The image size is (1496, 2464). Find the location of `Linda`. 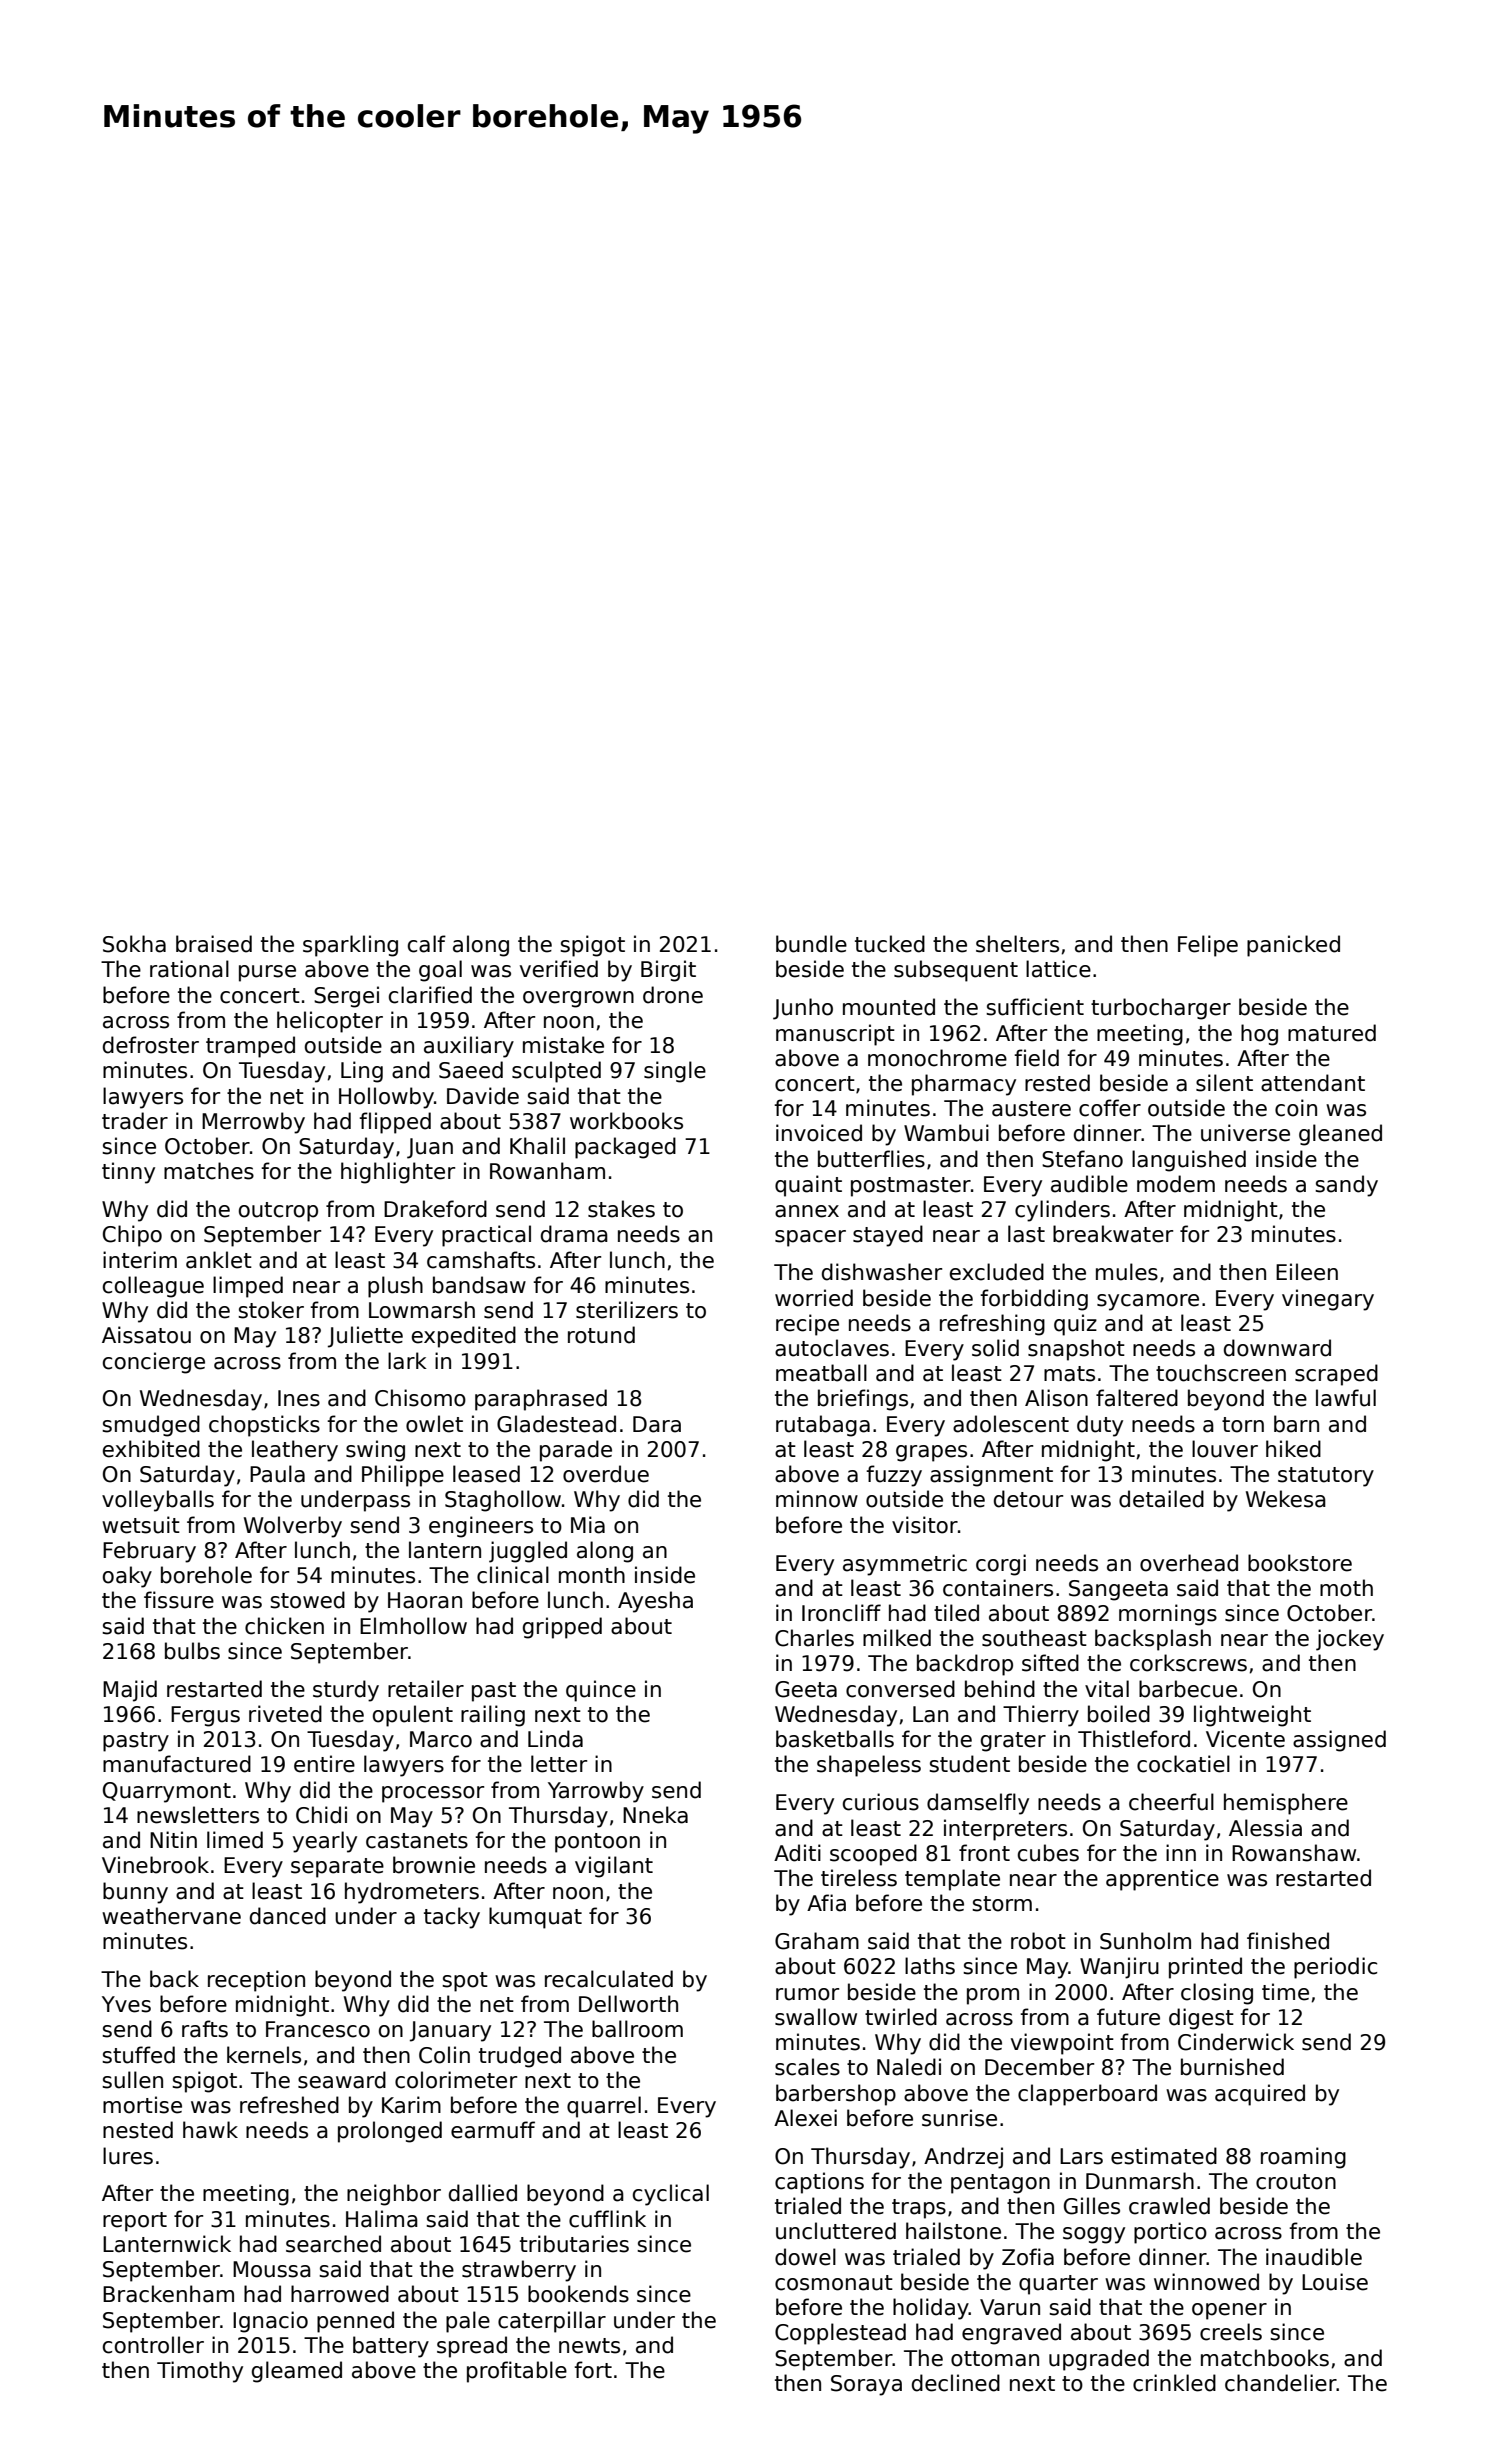

Linda is located at coordinates (555, 1739).
